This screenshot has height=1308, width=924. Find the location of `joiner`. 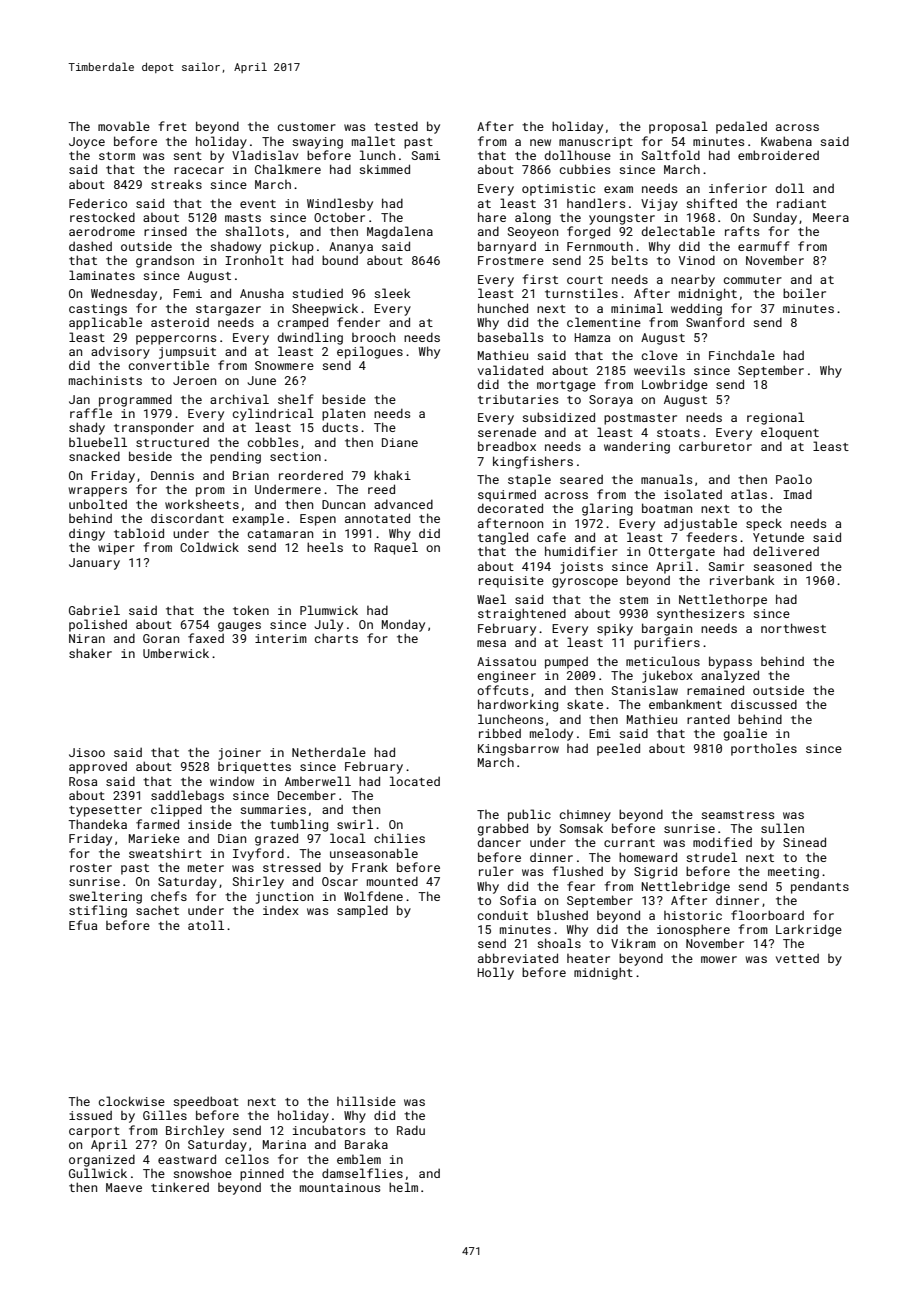

joiner is located at coordinates (240, 754).
